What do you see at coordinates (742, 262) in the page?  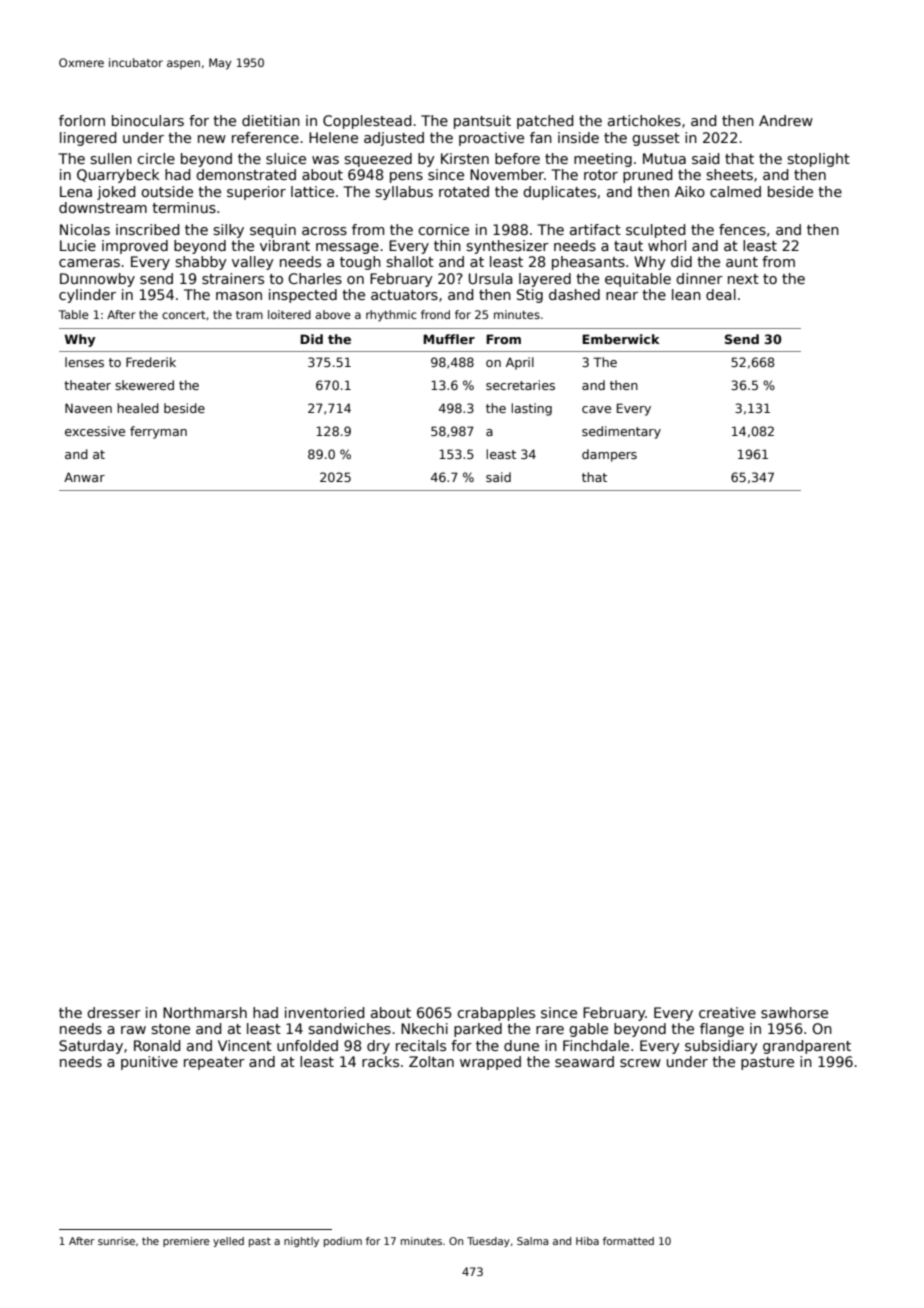 I see `aunt` at bounding box center [742, 262].
